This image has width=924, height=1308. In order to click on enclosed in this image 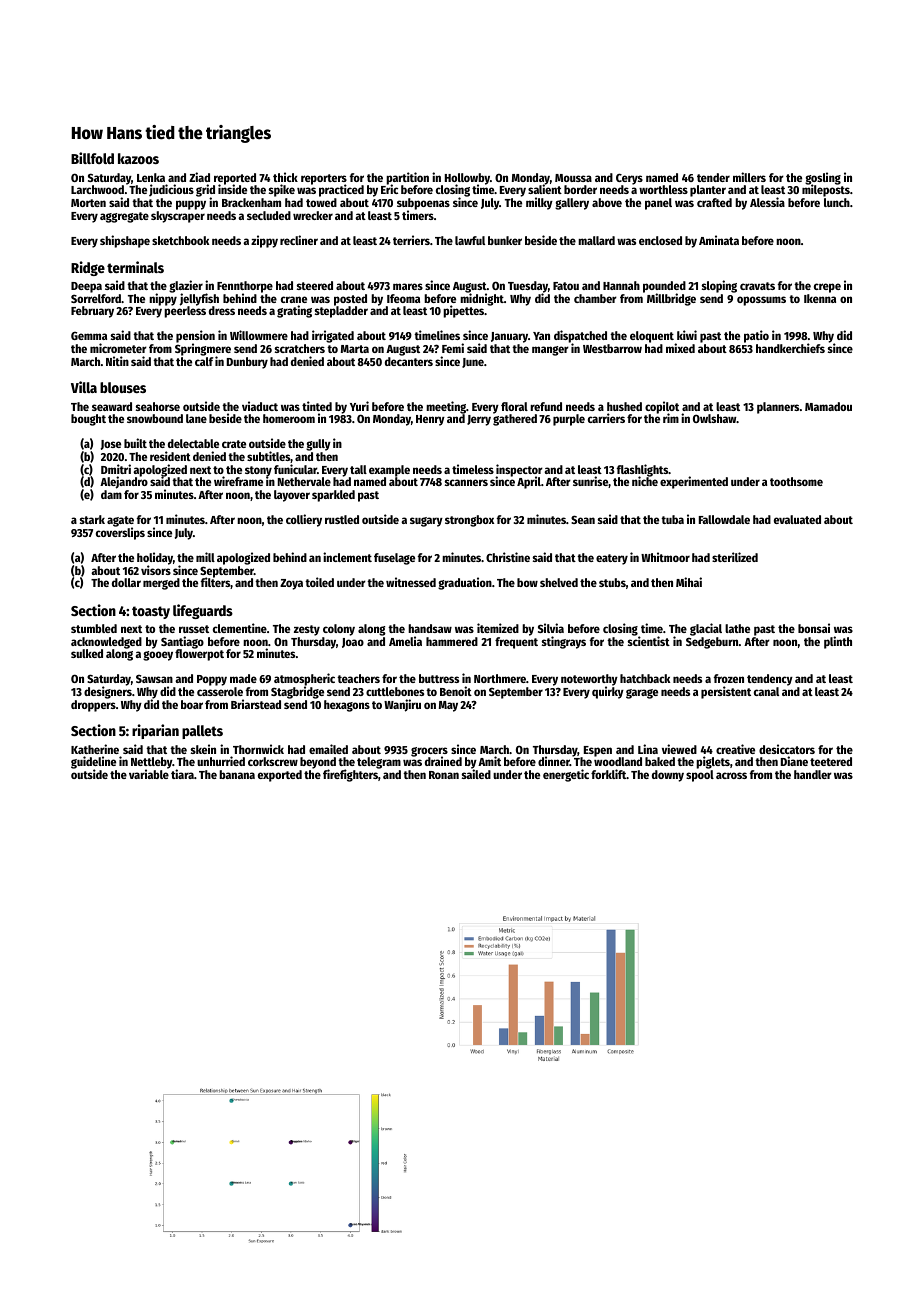, I will do `click(660, 240)`.
